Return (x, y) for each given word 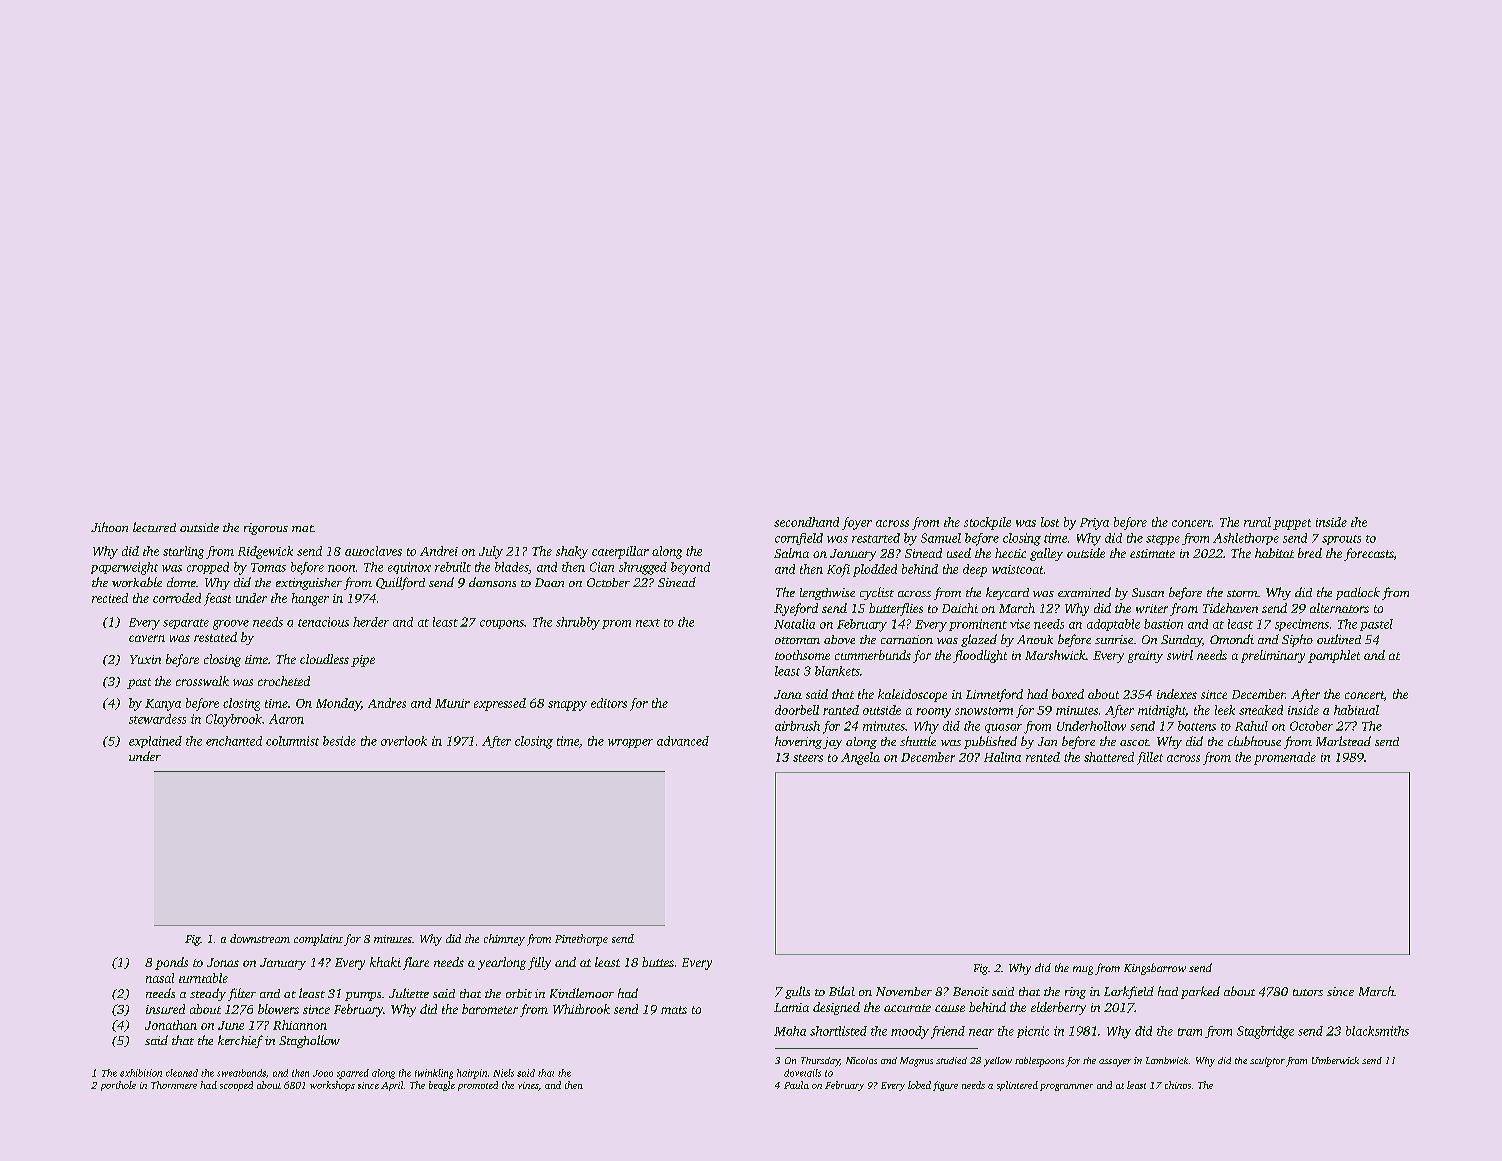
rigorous (266, 529)
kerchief (240, 1041)
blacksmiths (1377, 1031)
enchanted (234, 741)
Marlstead (1343, 741)
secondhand (806, 522)
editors (609, 703)
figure (945, 1086)
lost (1050, 522)
